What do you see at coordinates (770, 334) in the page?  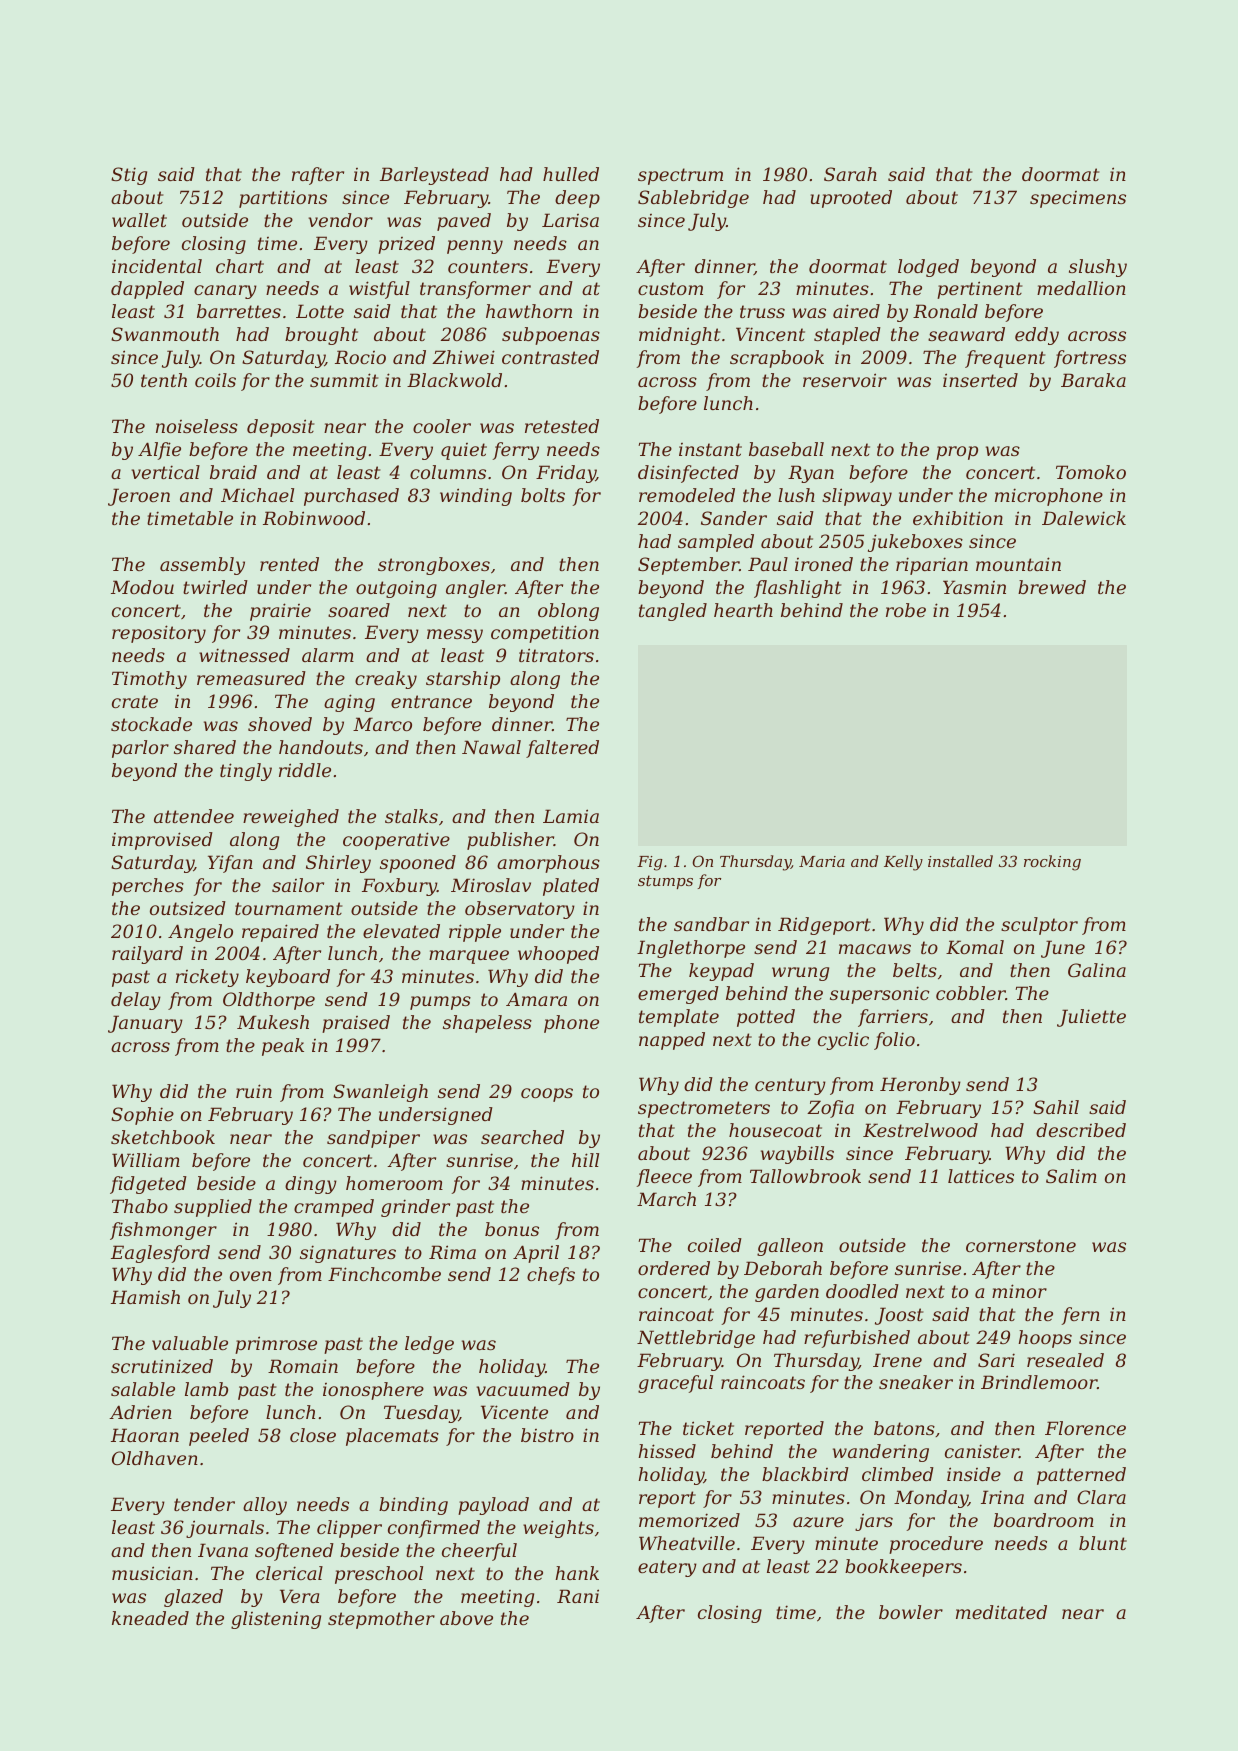 I see `Vincent` at bounding box center [770, 334].
